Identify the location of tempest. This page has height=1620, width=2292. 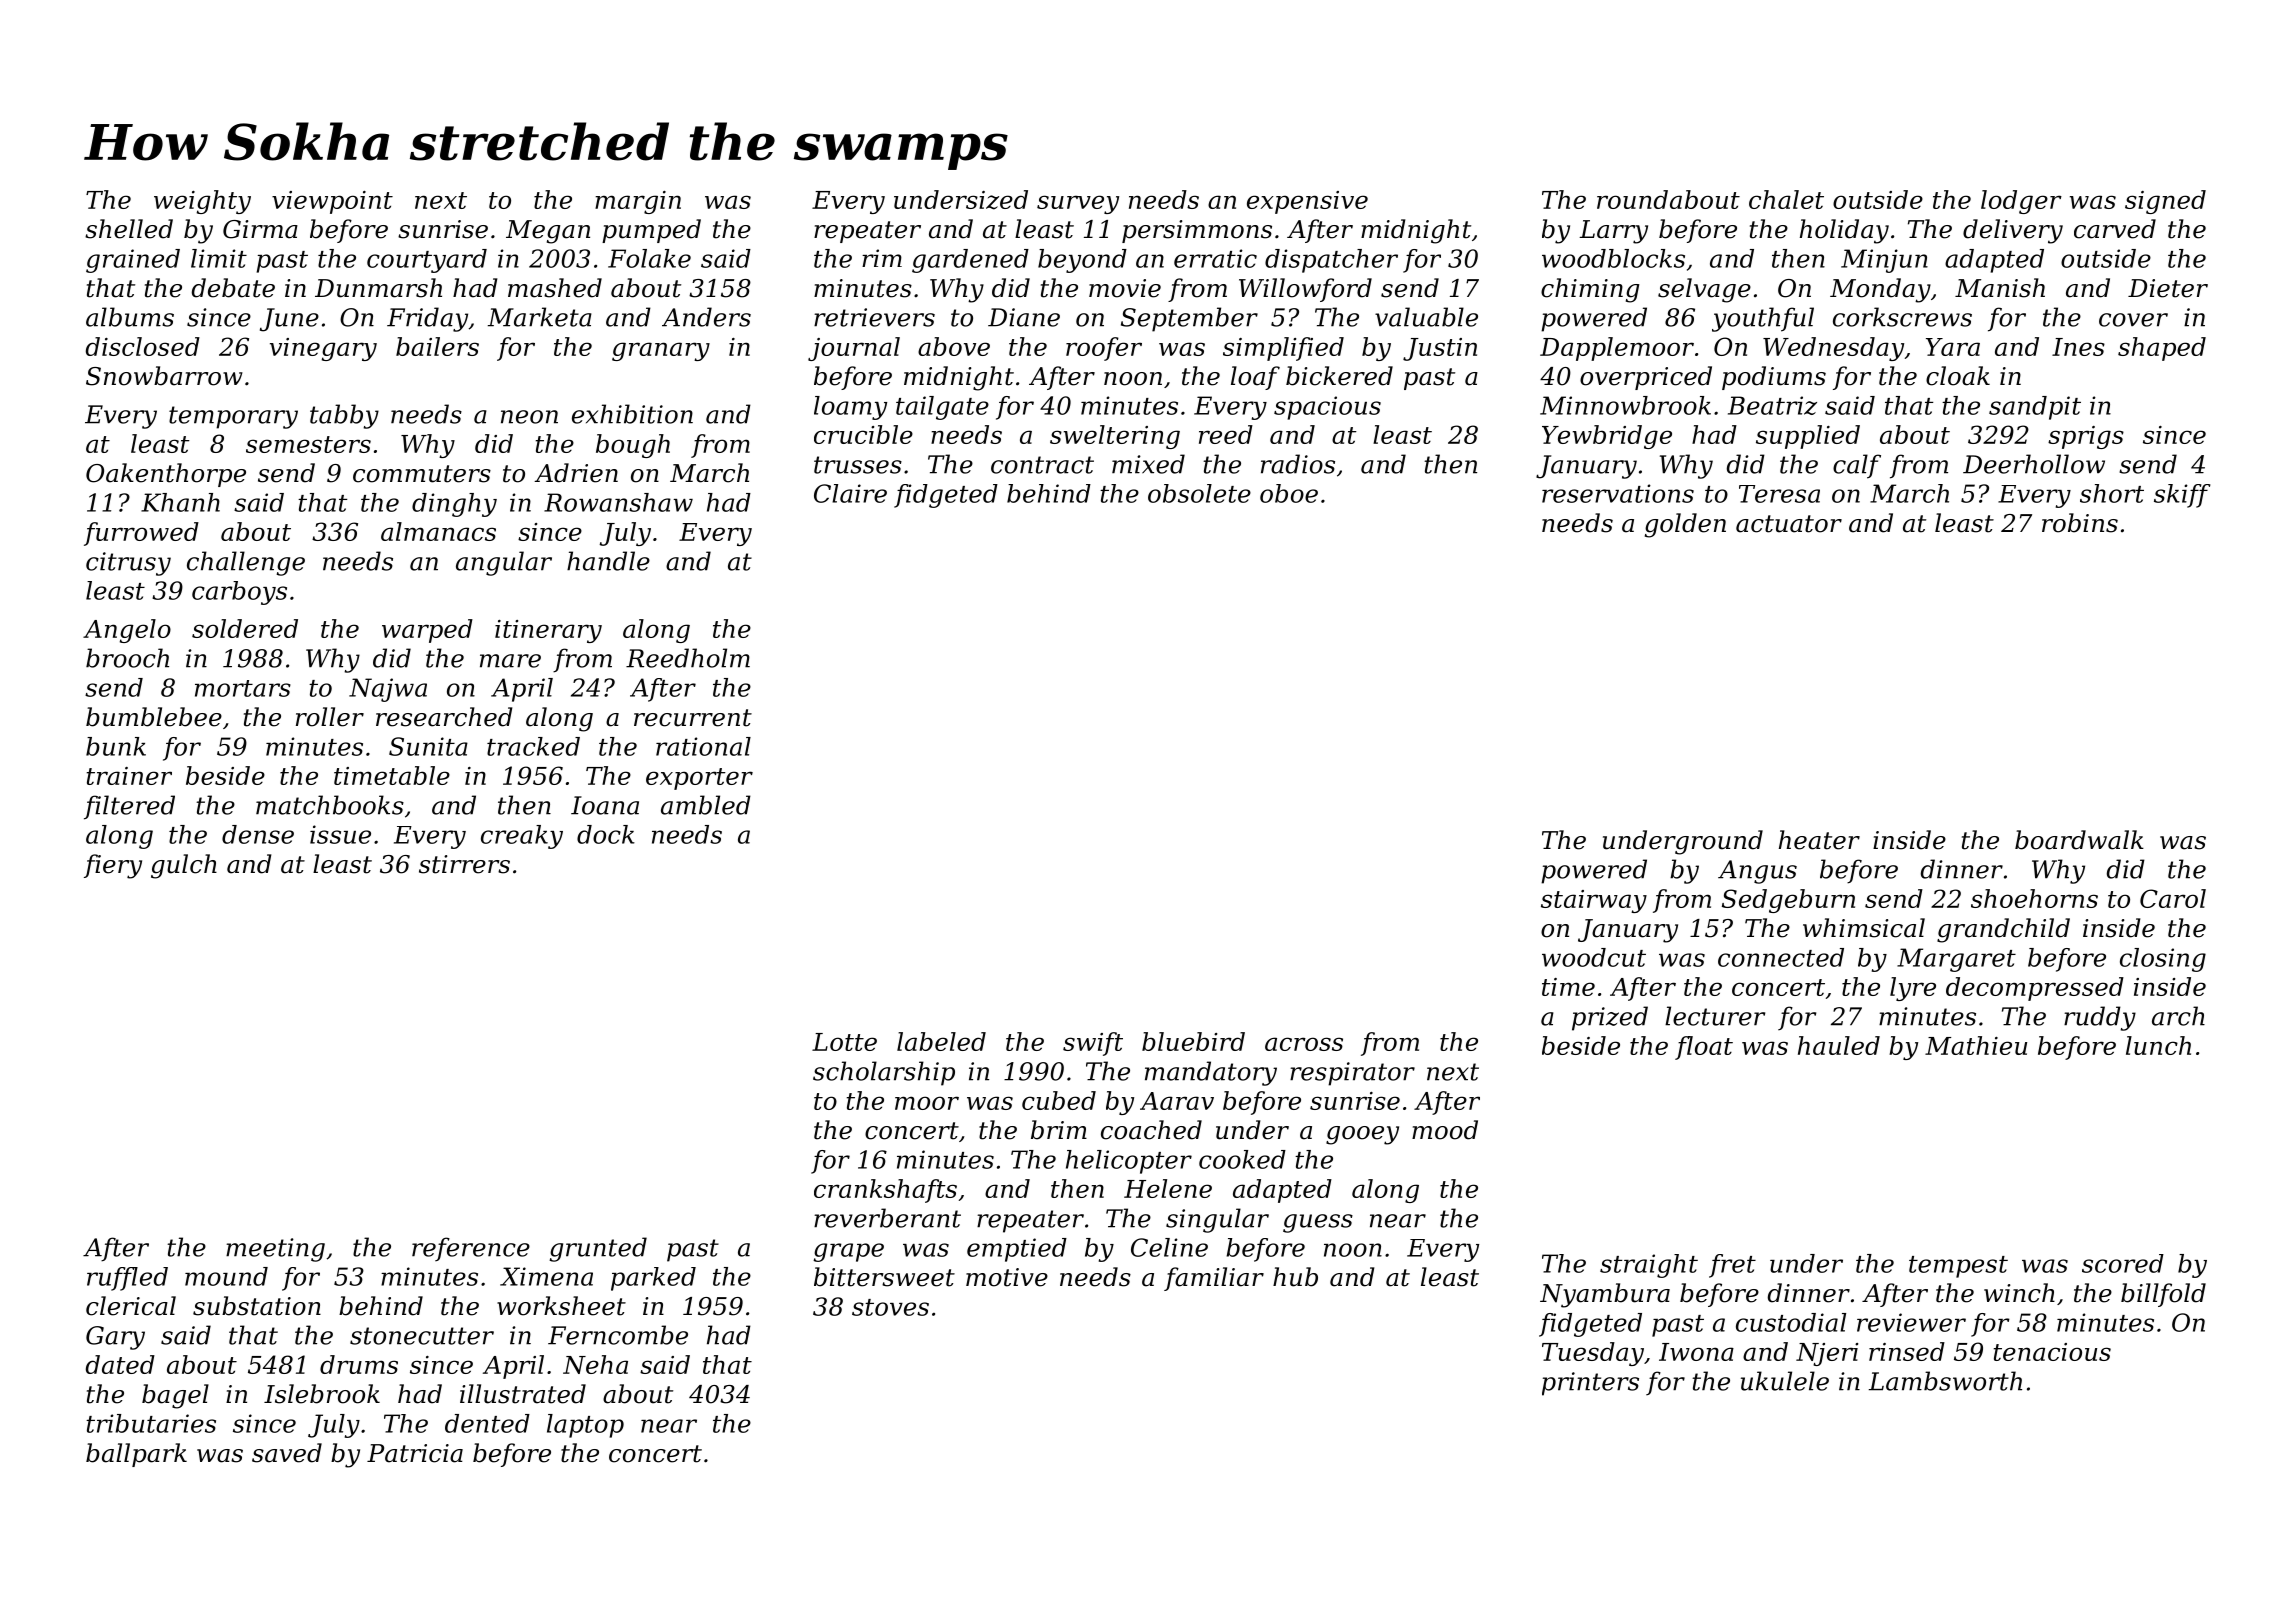
(1958, 1267).
